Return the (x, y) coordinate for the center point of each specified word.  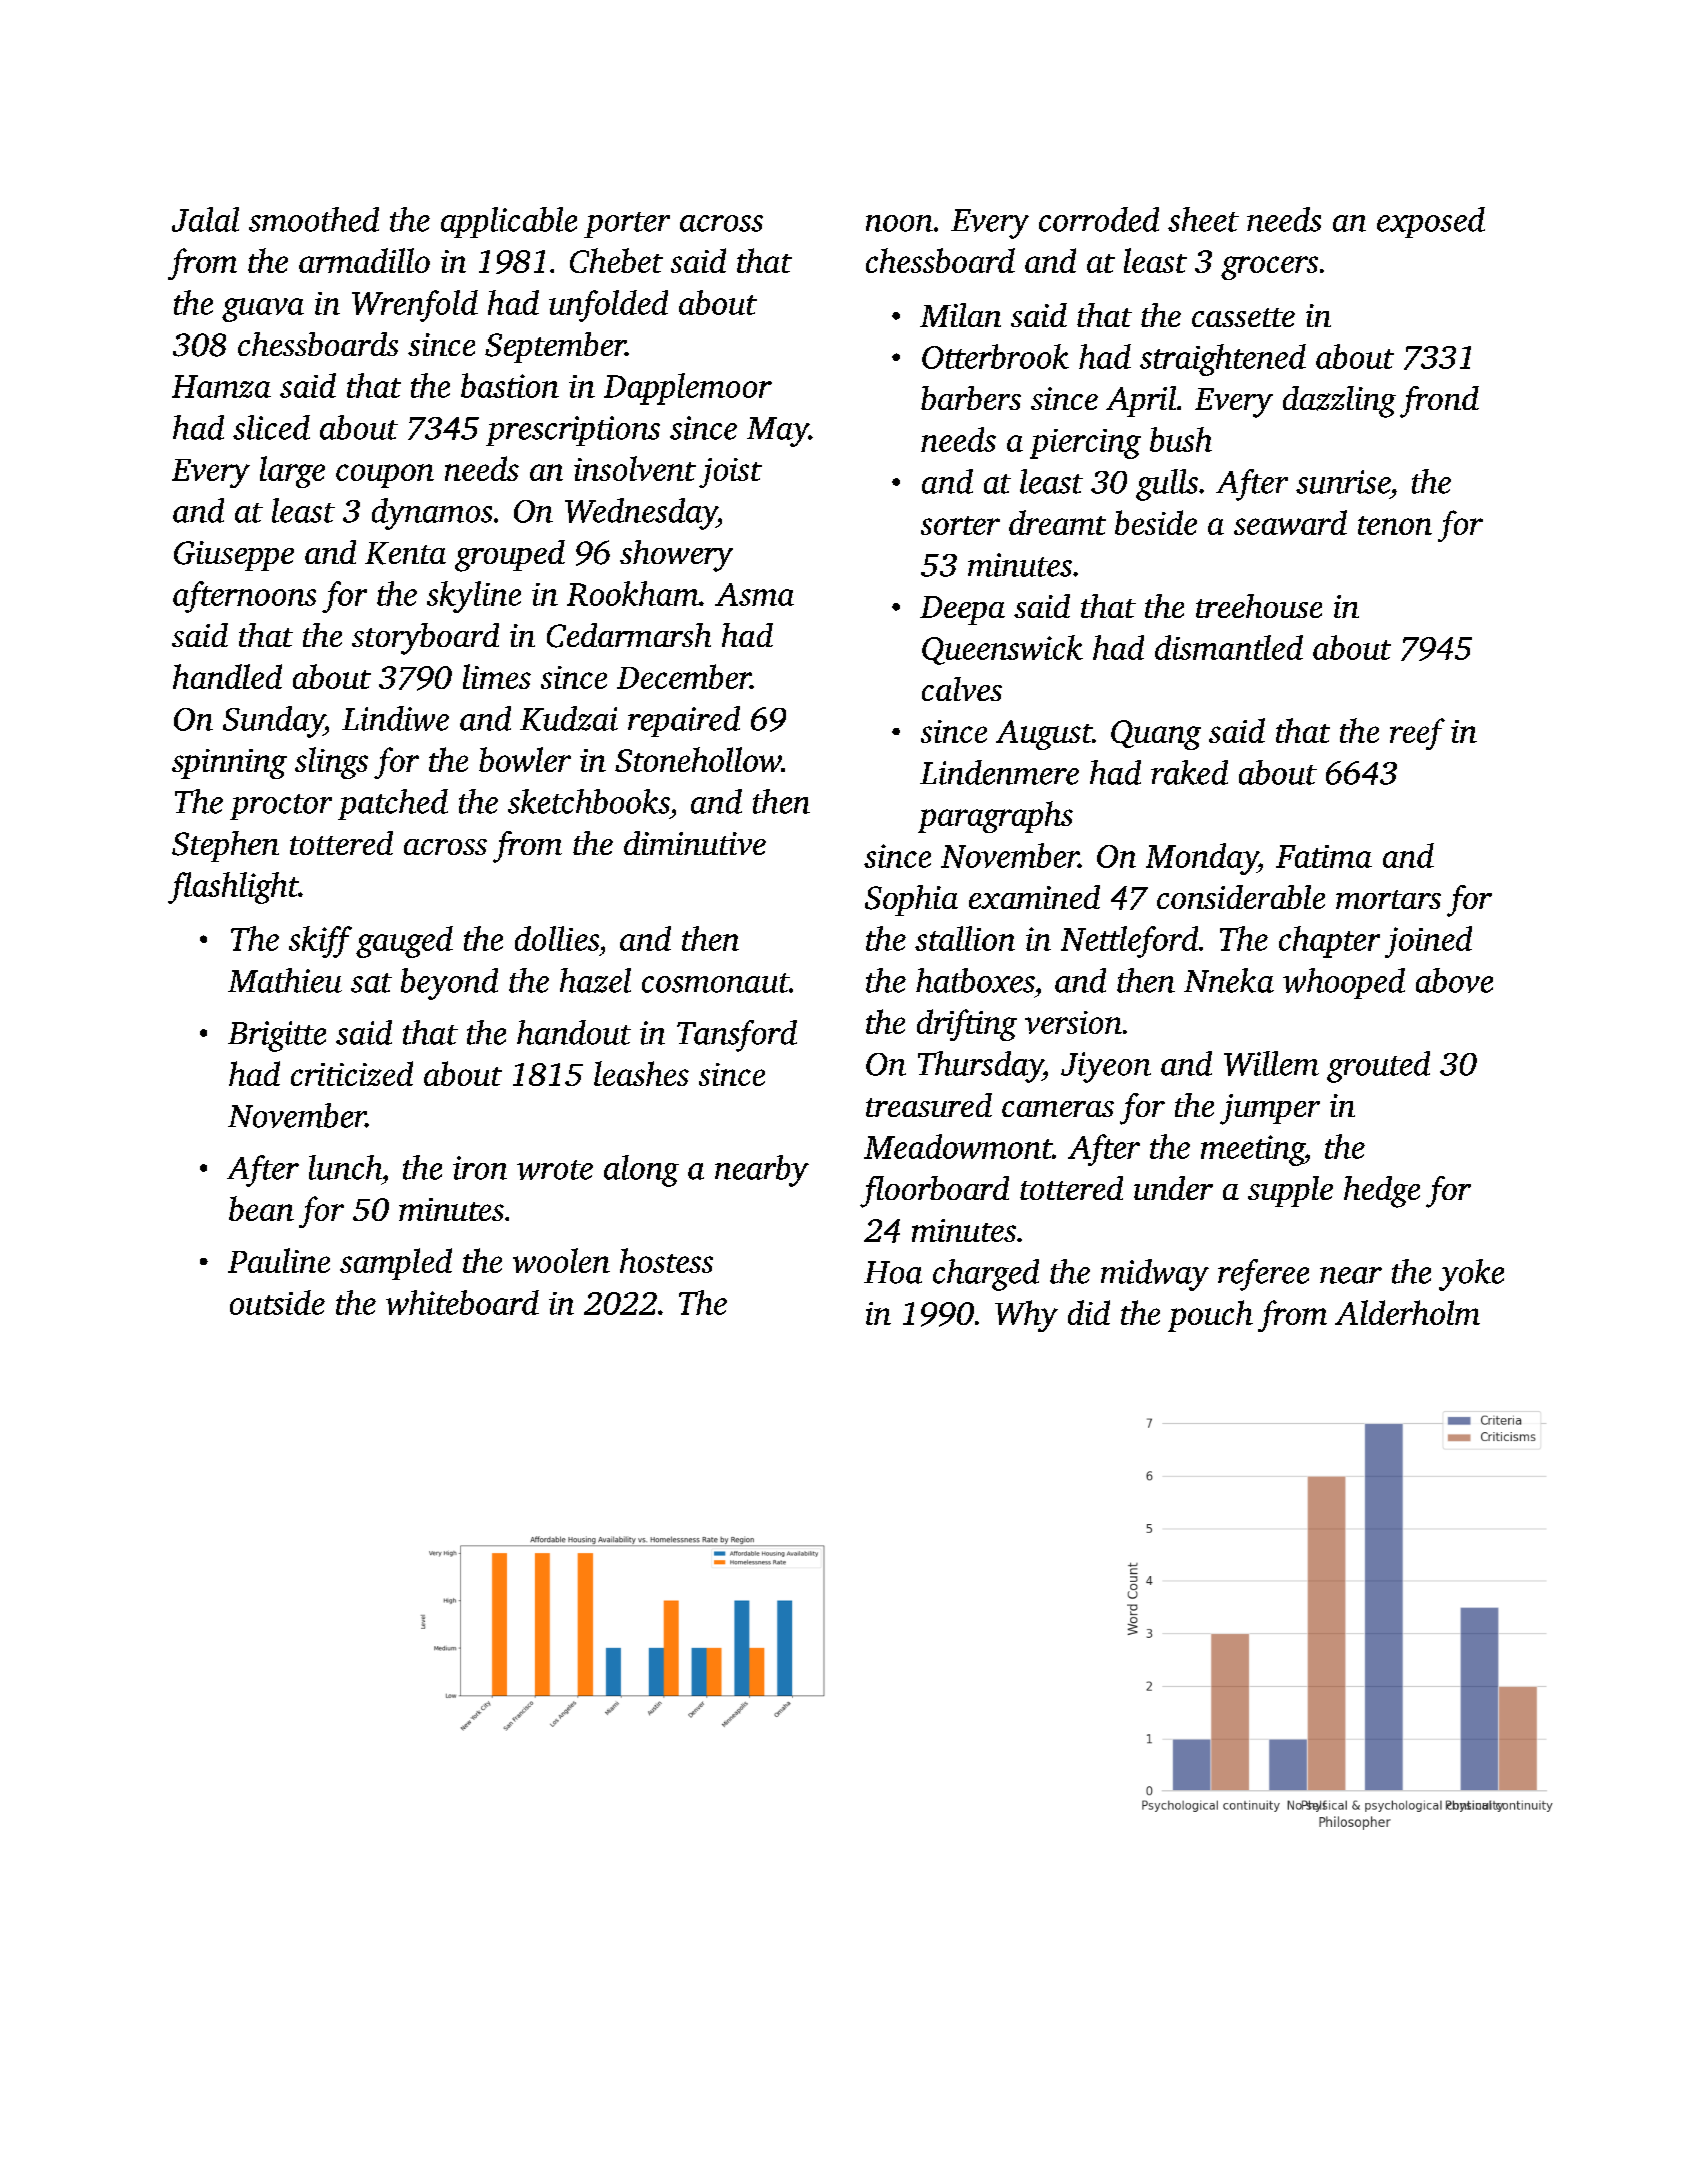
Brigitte (277, 1036)
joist (730, 473)
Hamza (221, 386)
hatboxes (975, 980)
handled (227, 676)
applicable (509, 222)
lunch (345, 1167)
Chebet (616, 260)
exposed (1431, 222)
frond (1439, 402)
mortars (1388, 899)
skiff (320, 942)
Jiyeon (1106, 1067)
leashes (641, 1073)
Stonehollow (698, 759)
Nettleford (1129, 942)
